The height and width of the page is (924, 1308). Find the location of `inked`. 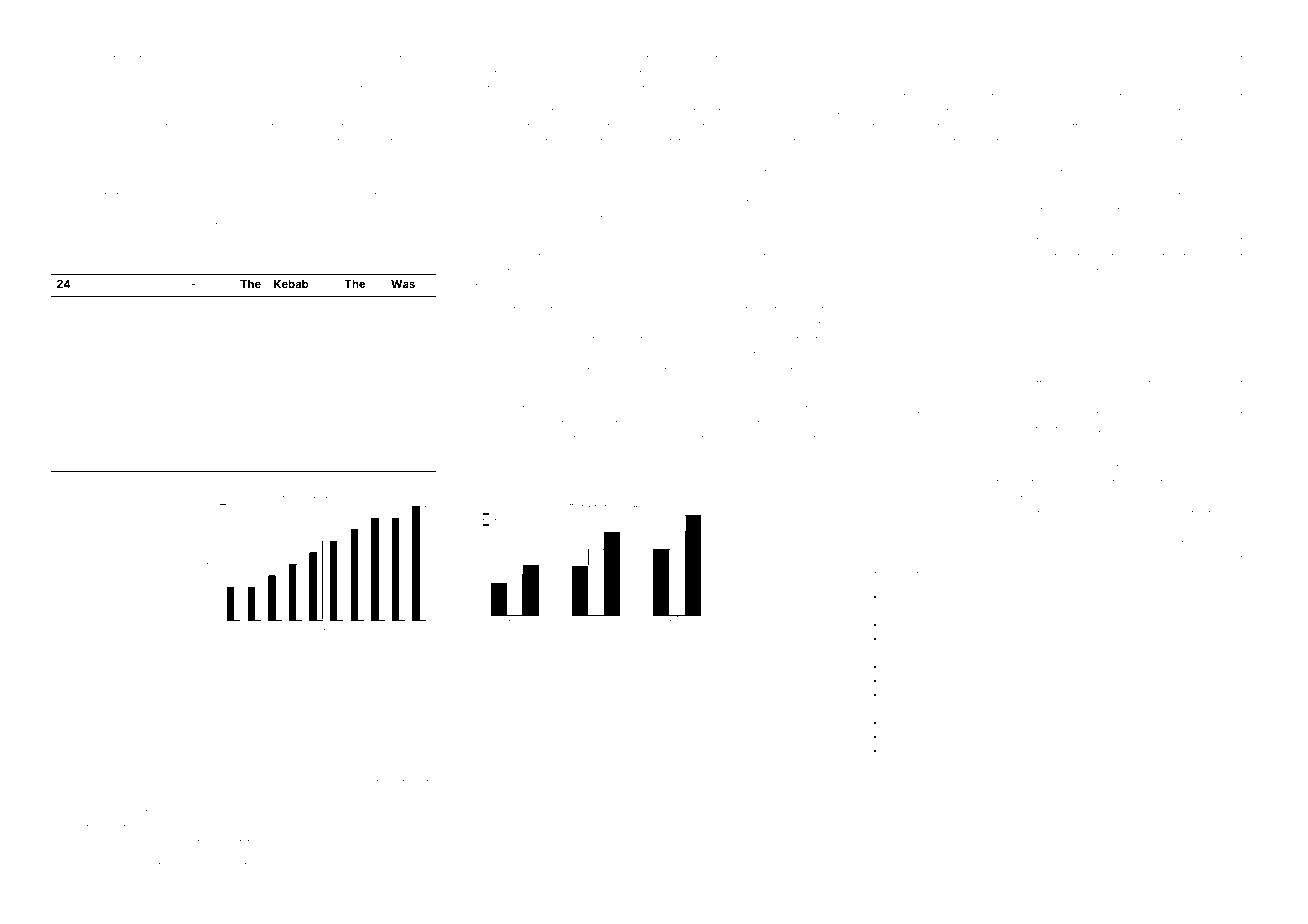

inked is located at coordinates (141, 866).
